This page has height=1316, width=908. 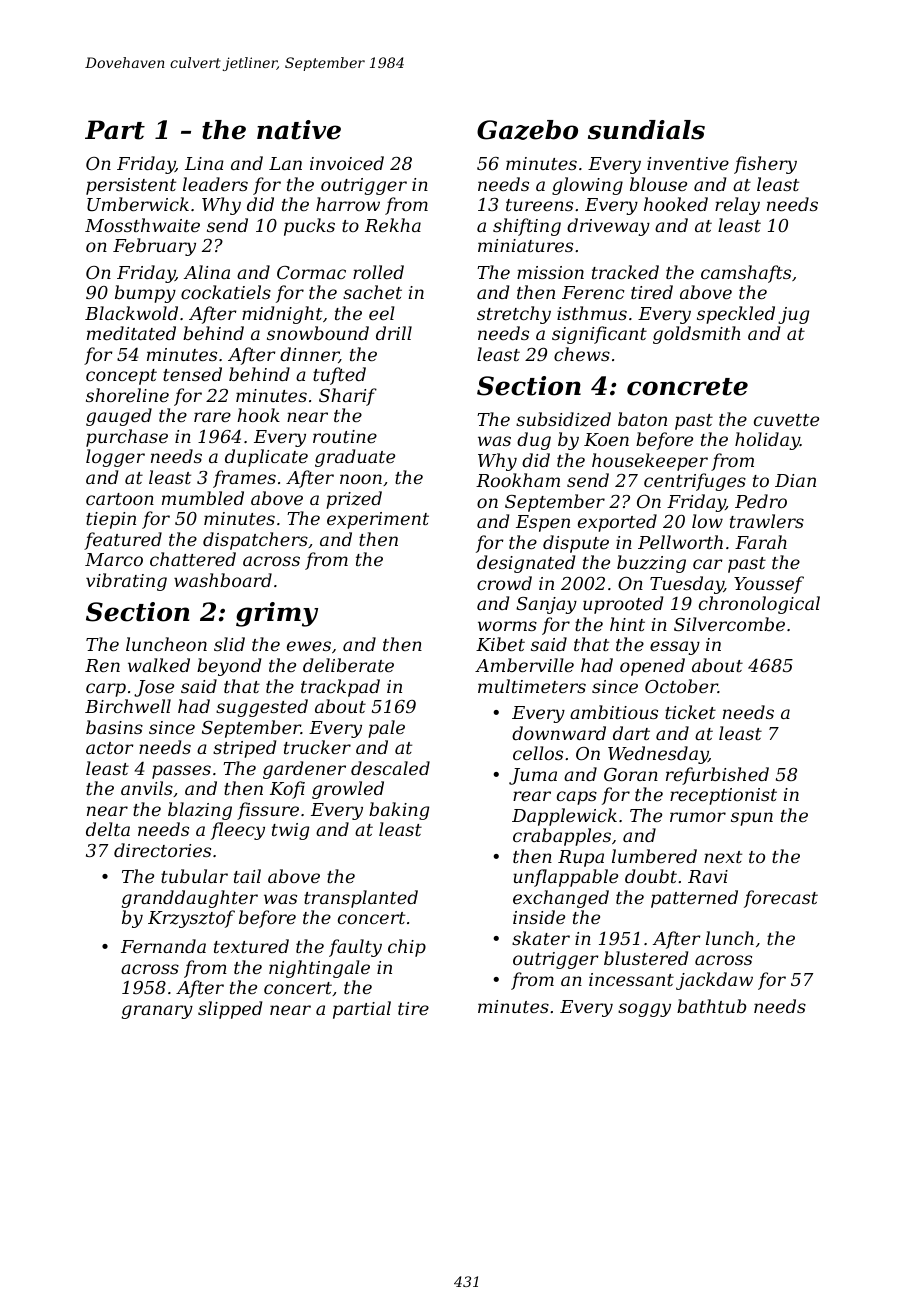 What do you see at coordinates (737, 206) in the page?
I see `relay` at bounding box center [737, 206].
